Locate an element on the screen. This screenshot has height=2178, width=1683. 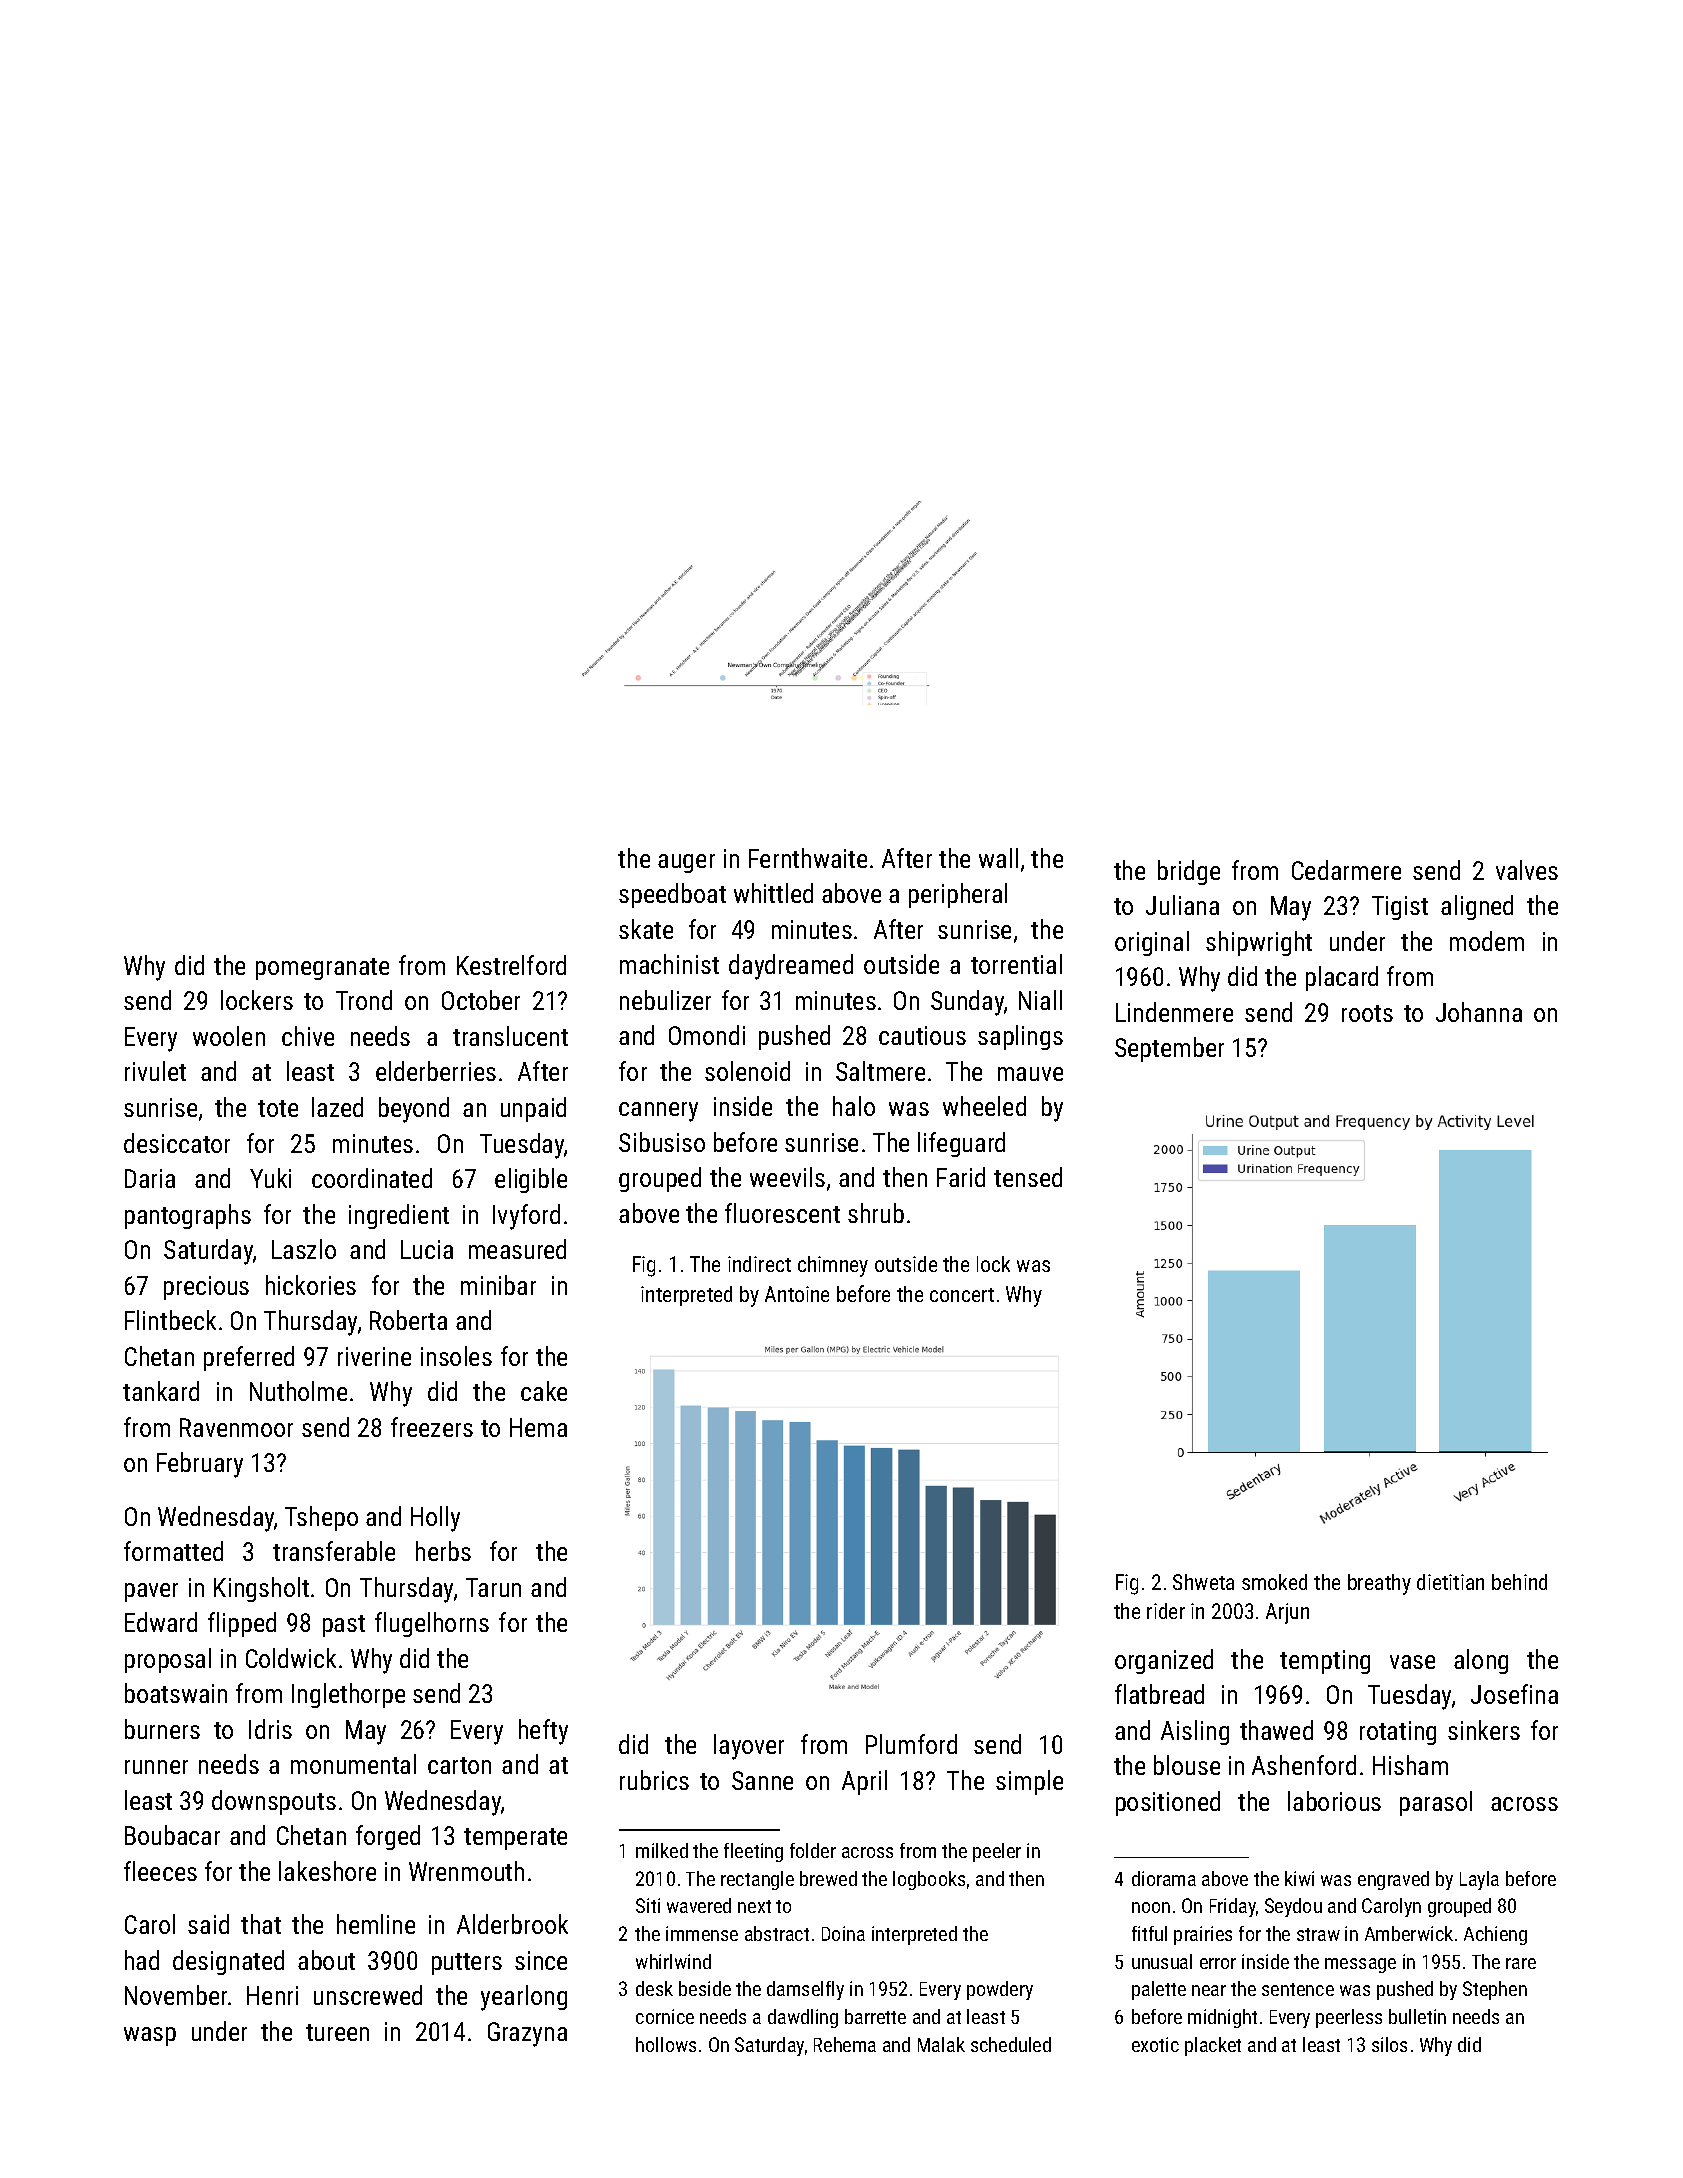
hollows is located at coordinates (666, 2044).
